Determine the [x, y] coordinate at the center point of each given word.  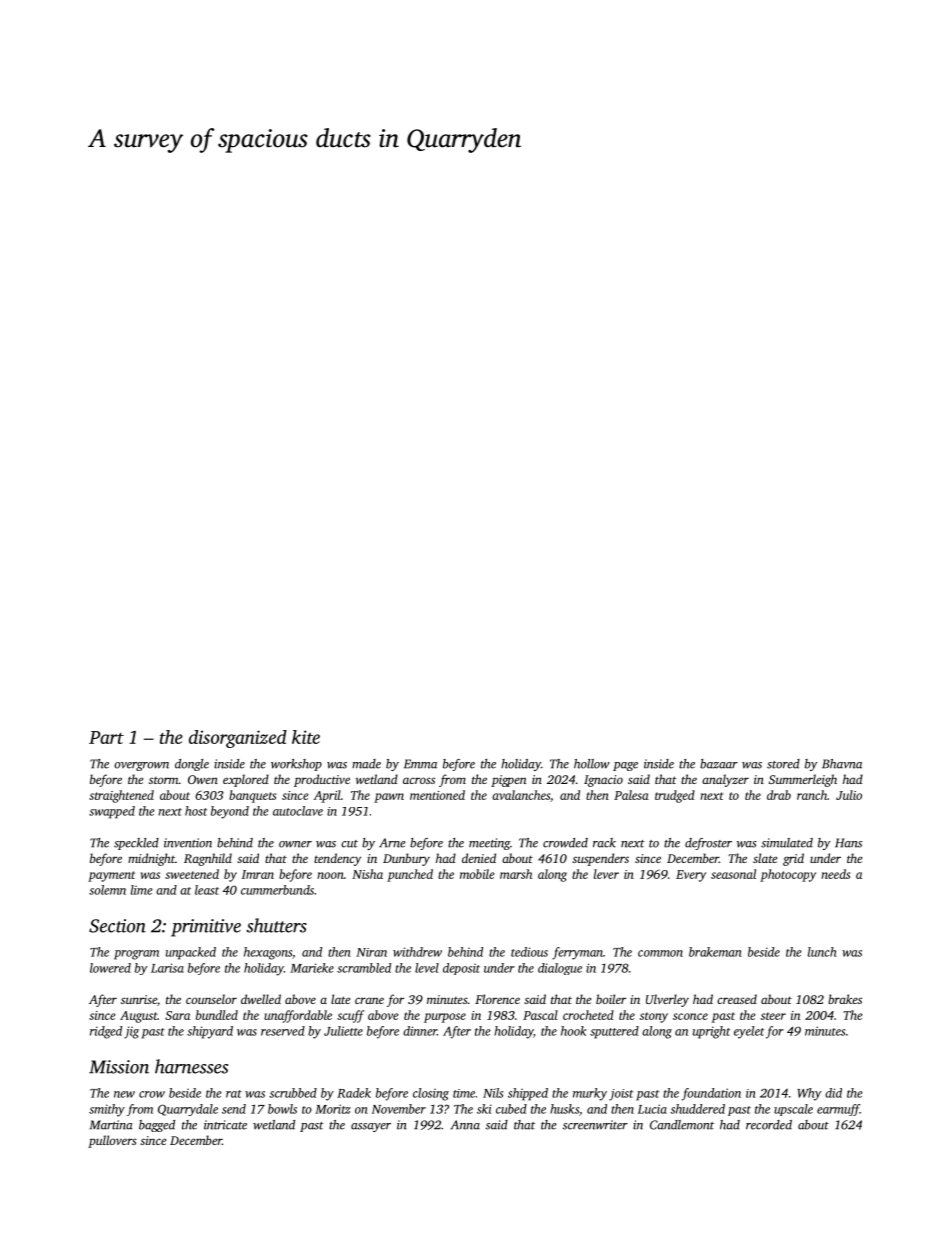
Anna [465, 1125]
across [419, 780]
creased [737, 999]
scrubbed [293, 1093]
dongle [192, 765]
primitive [206, 928]
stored [783, 764]
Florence [497, 999]
